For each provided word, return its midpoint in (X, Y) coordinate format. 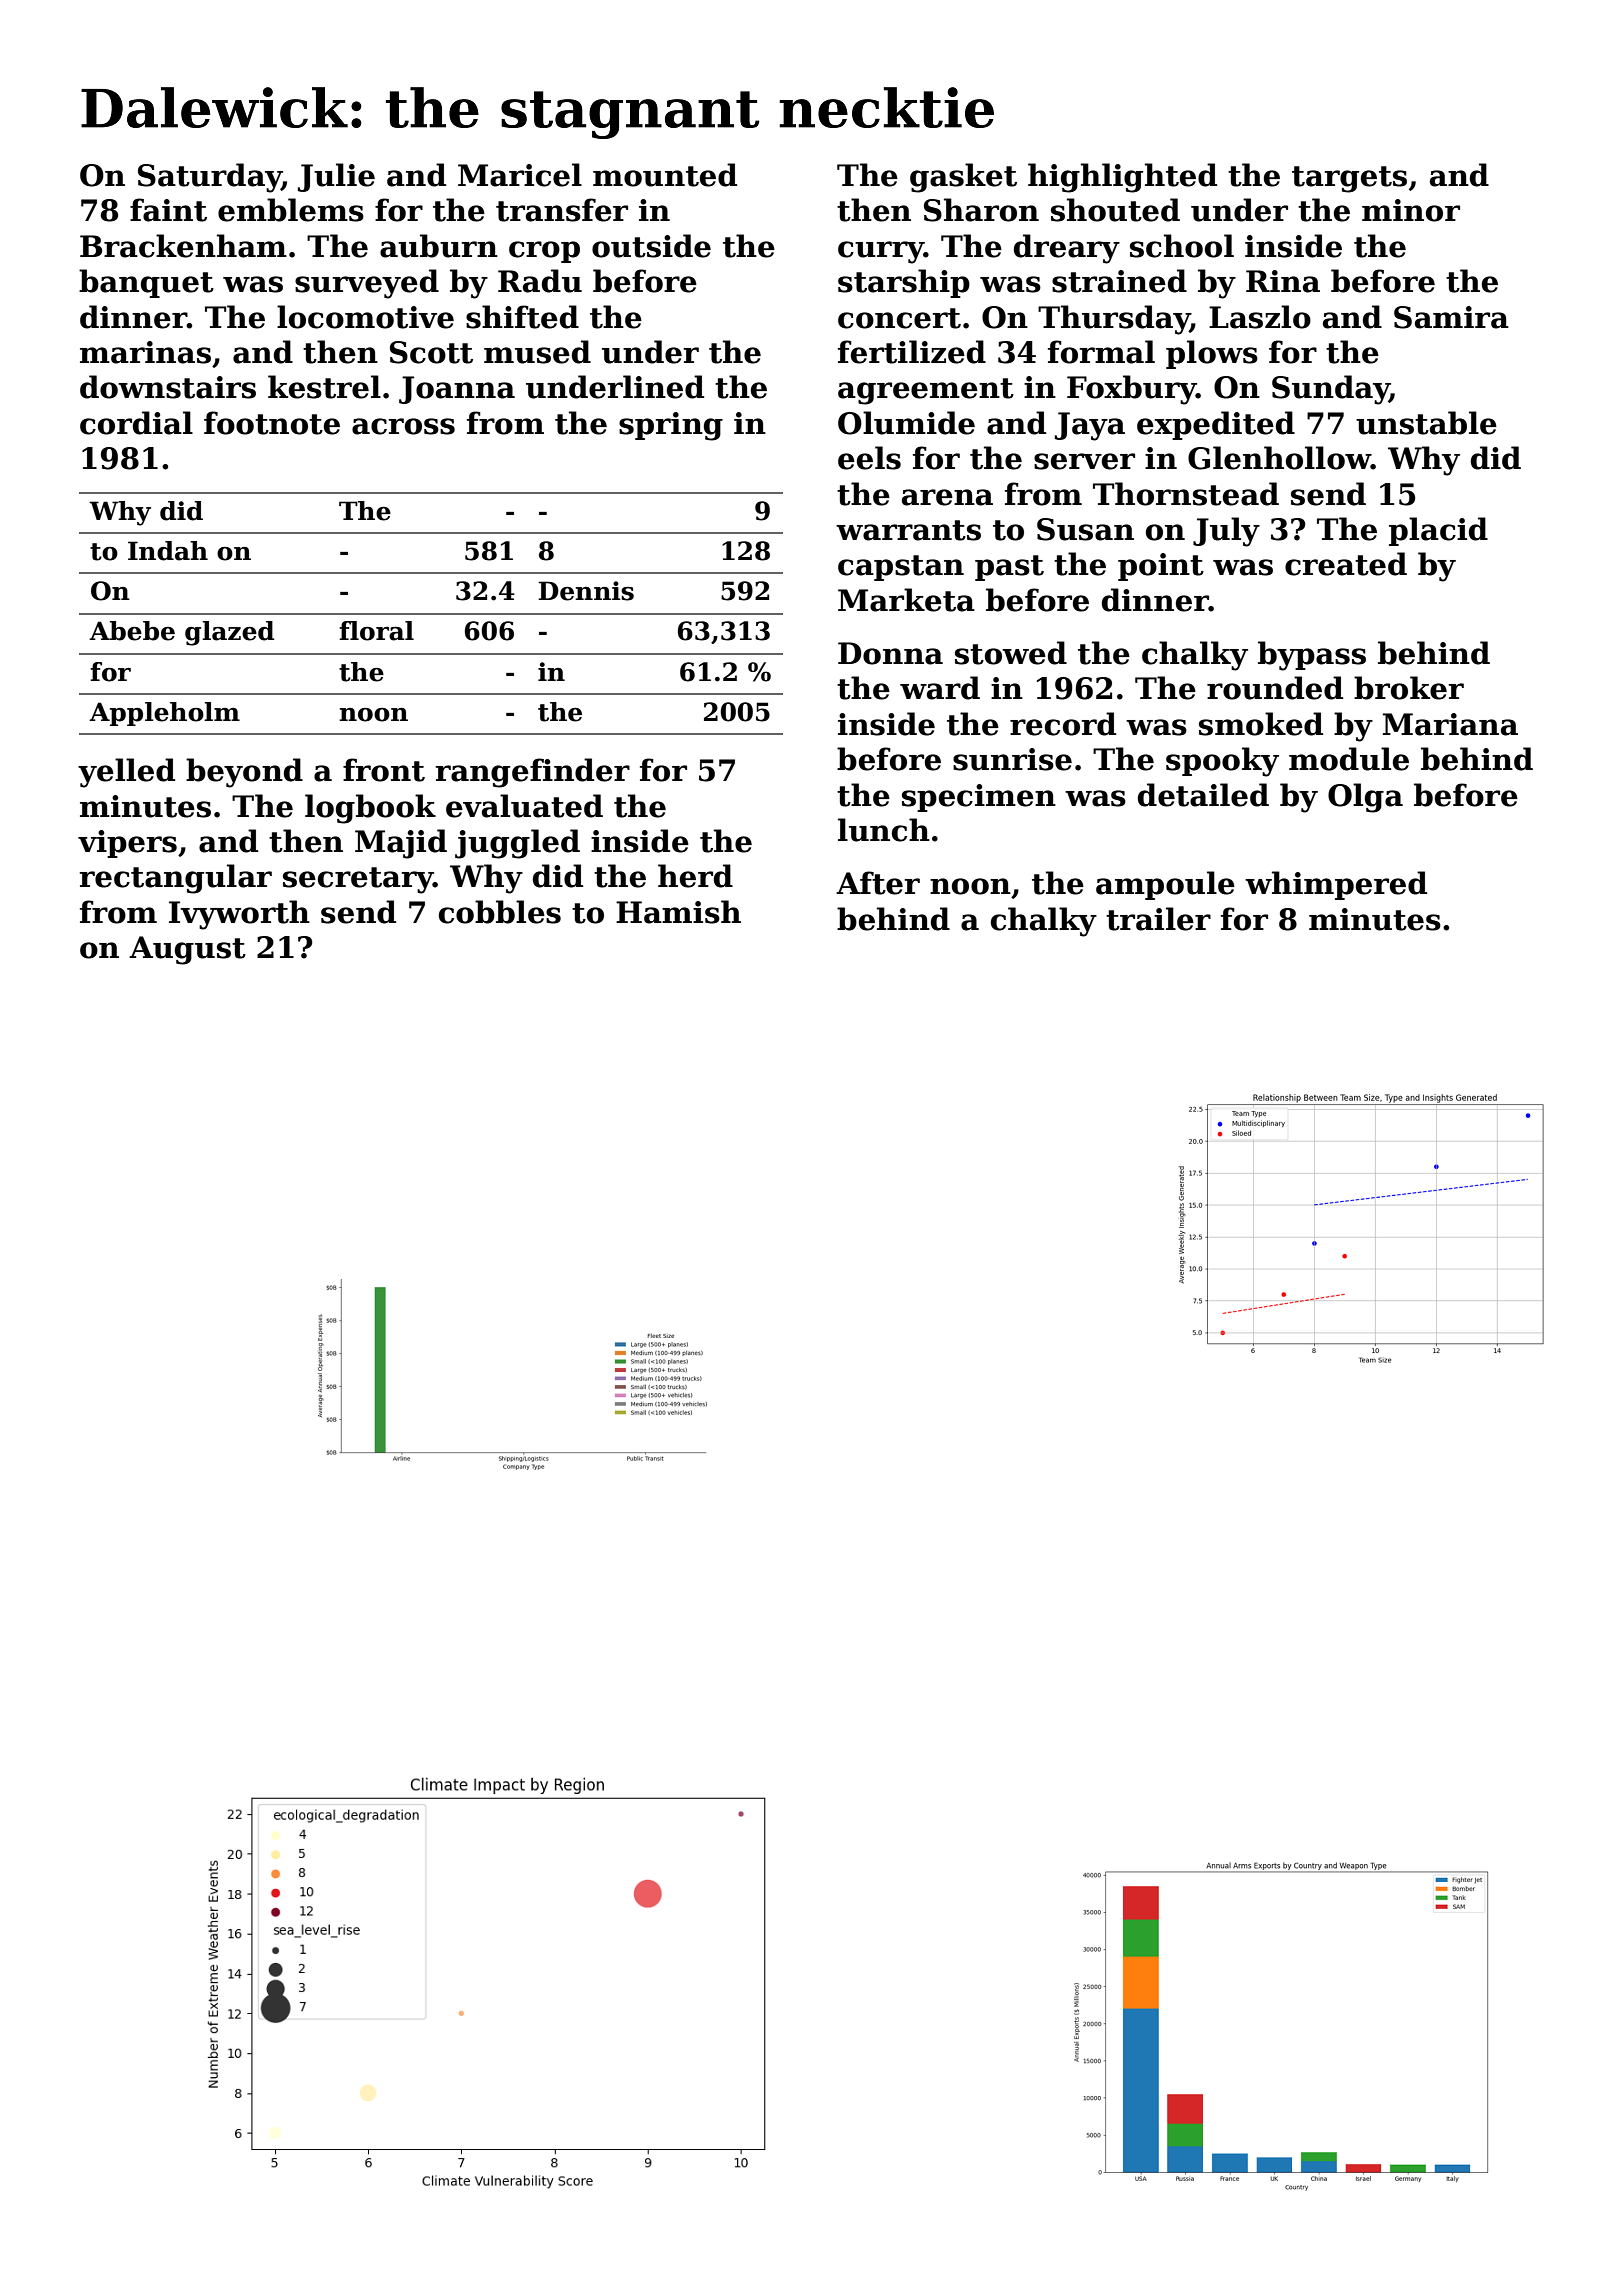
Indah (168, 551)
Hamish (678, 912)
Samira (1451, 317)
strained (1119, 281)
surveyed (367, 284)
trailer (1158, 919)
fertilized (912, 352)
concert (899, 318)
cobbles (500, 912)
